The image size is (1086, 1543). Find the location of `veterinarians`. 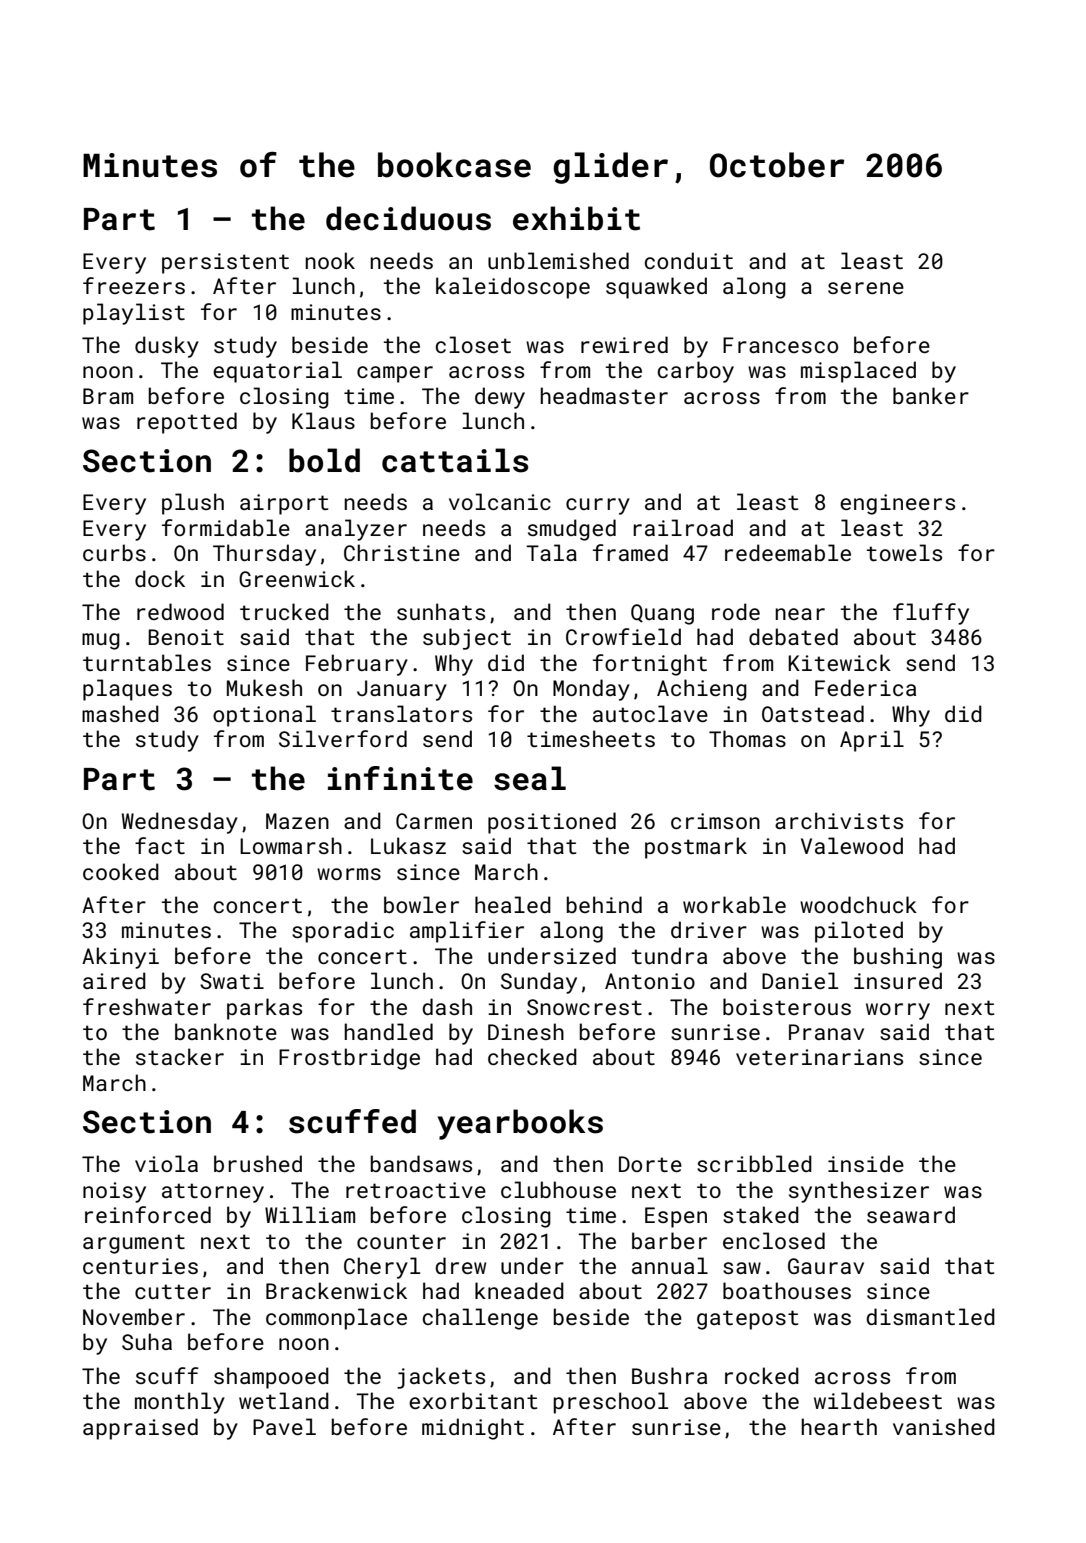

veterinarians is located at coordinates (819, 1057).
